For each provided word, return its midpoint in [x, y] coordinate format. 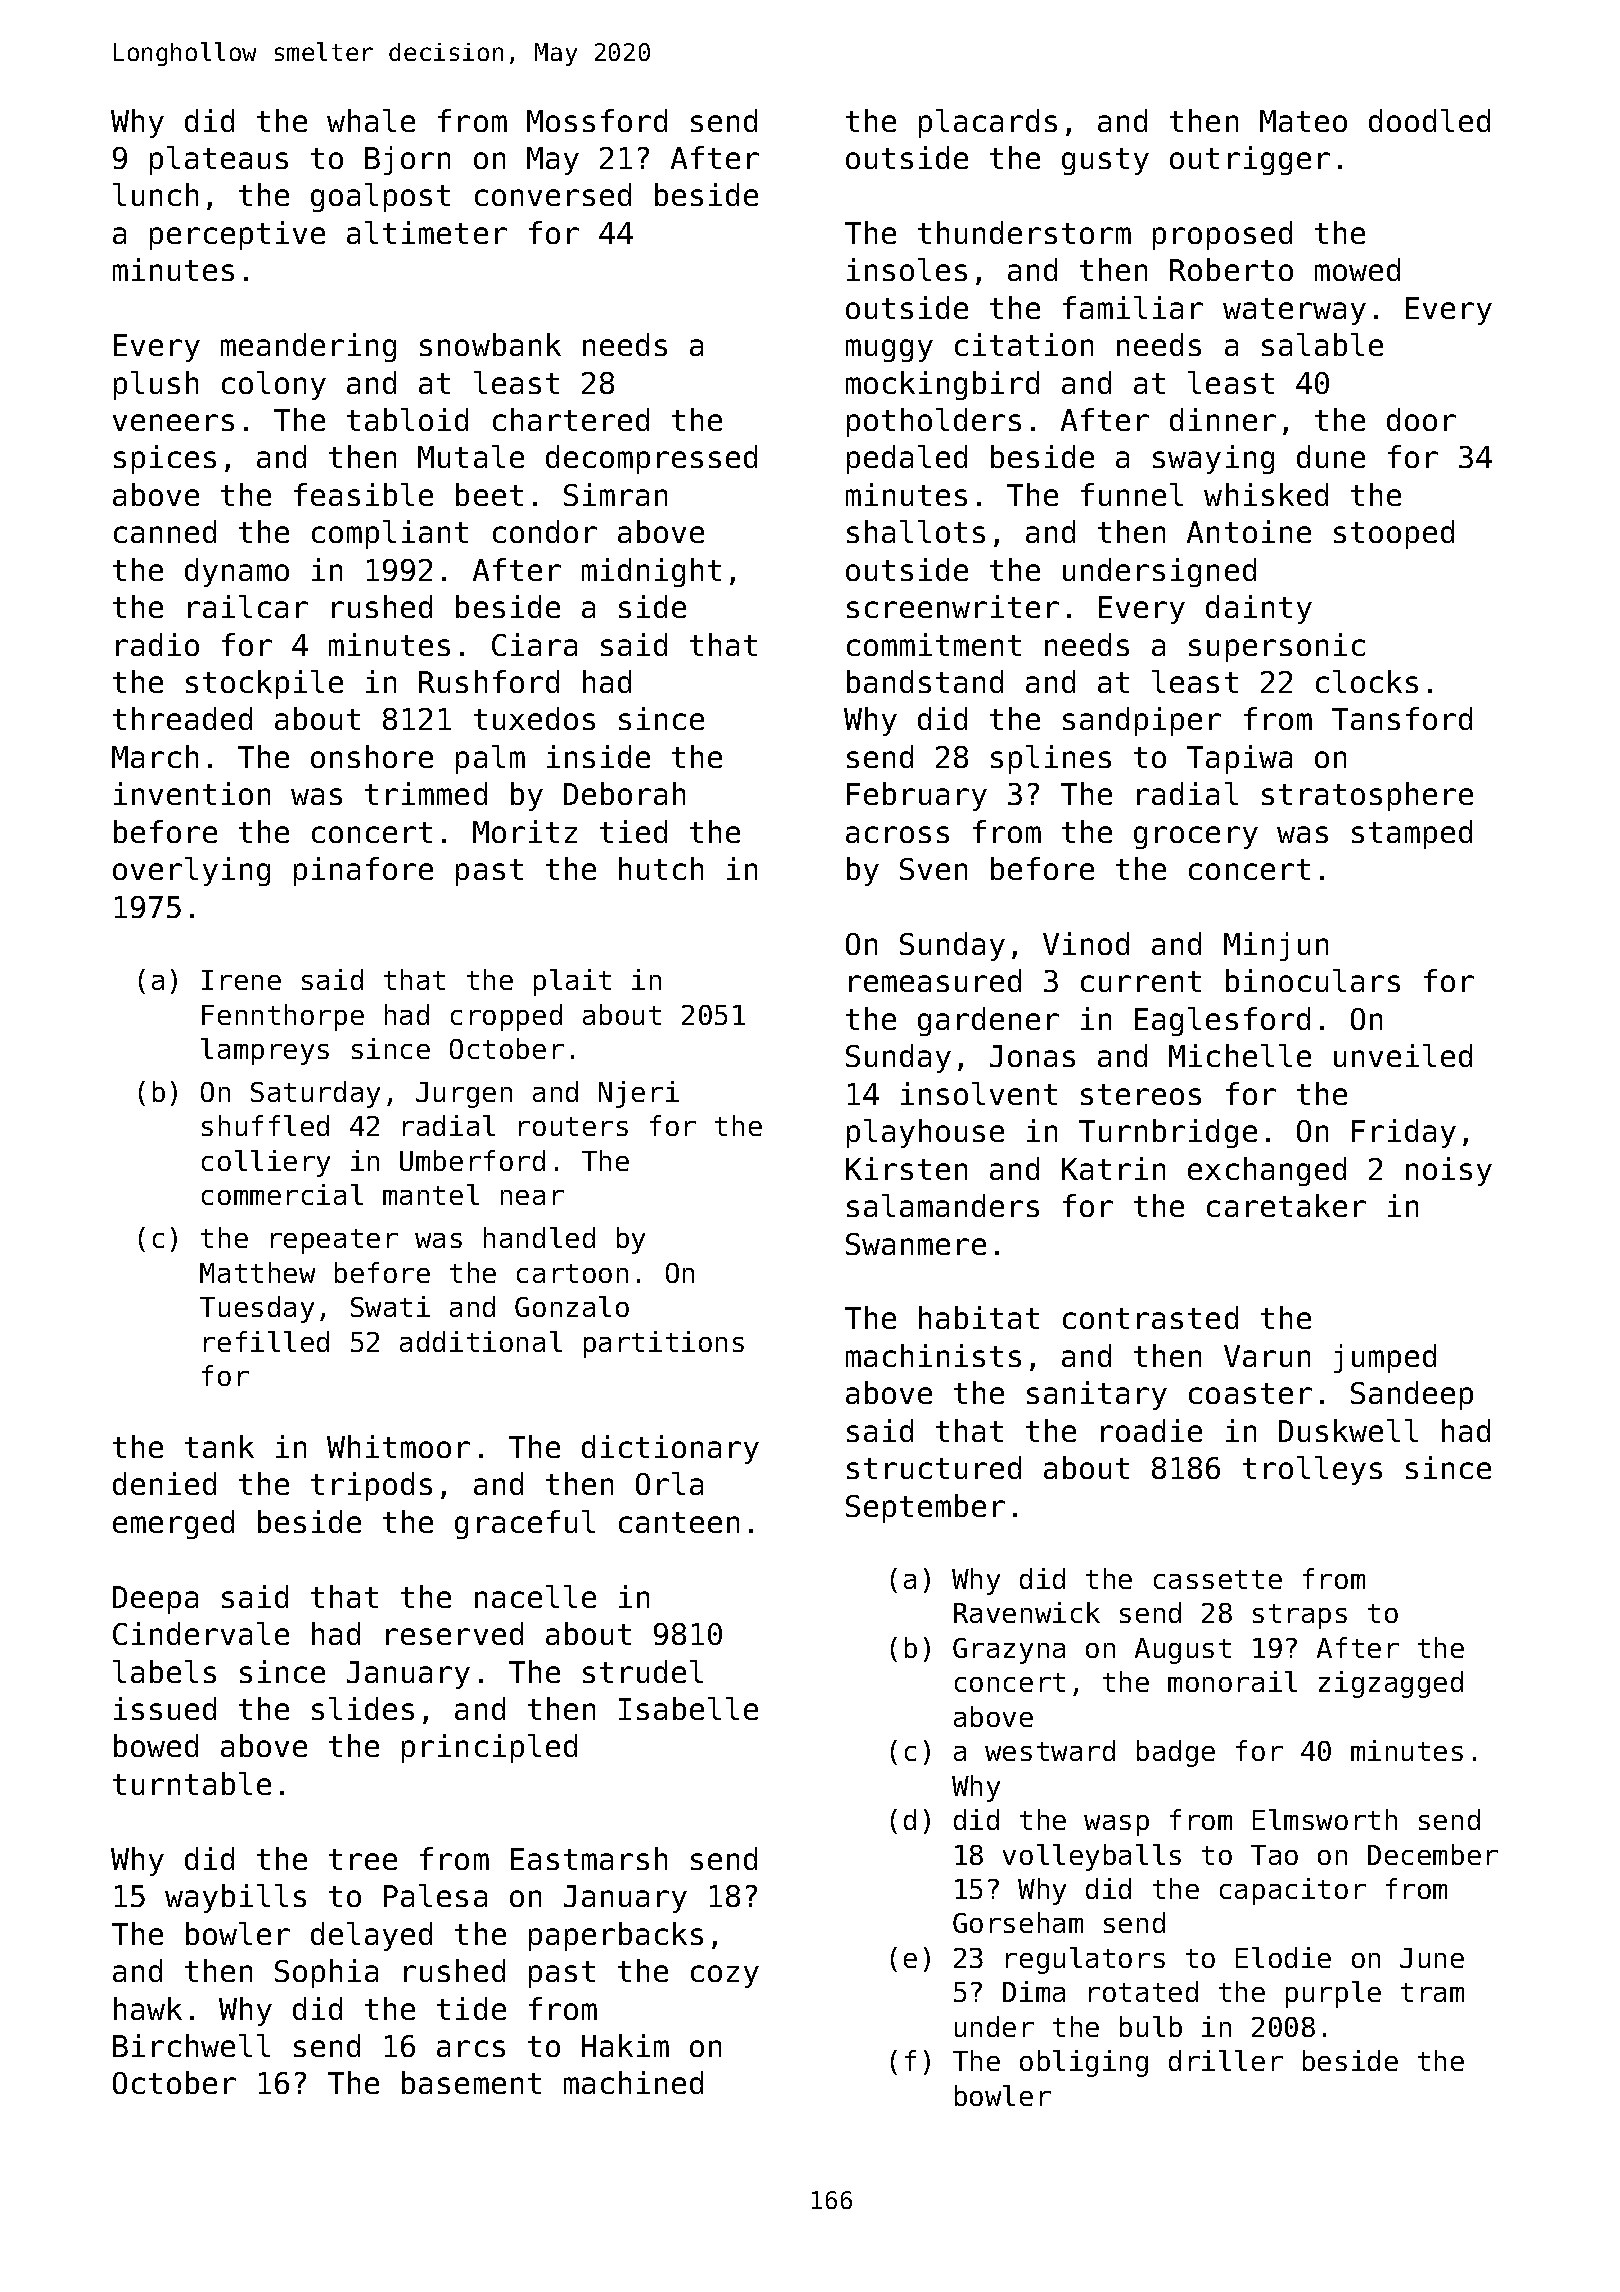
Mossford [597, 120]
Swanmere [916, 1244]
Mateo [1303, 121]
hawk [148, 2008]
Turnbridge [1168, 1133]
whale [371, 120]
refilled [266, 1341]
